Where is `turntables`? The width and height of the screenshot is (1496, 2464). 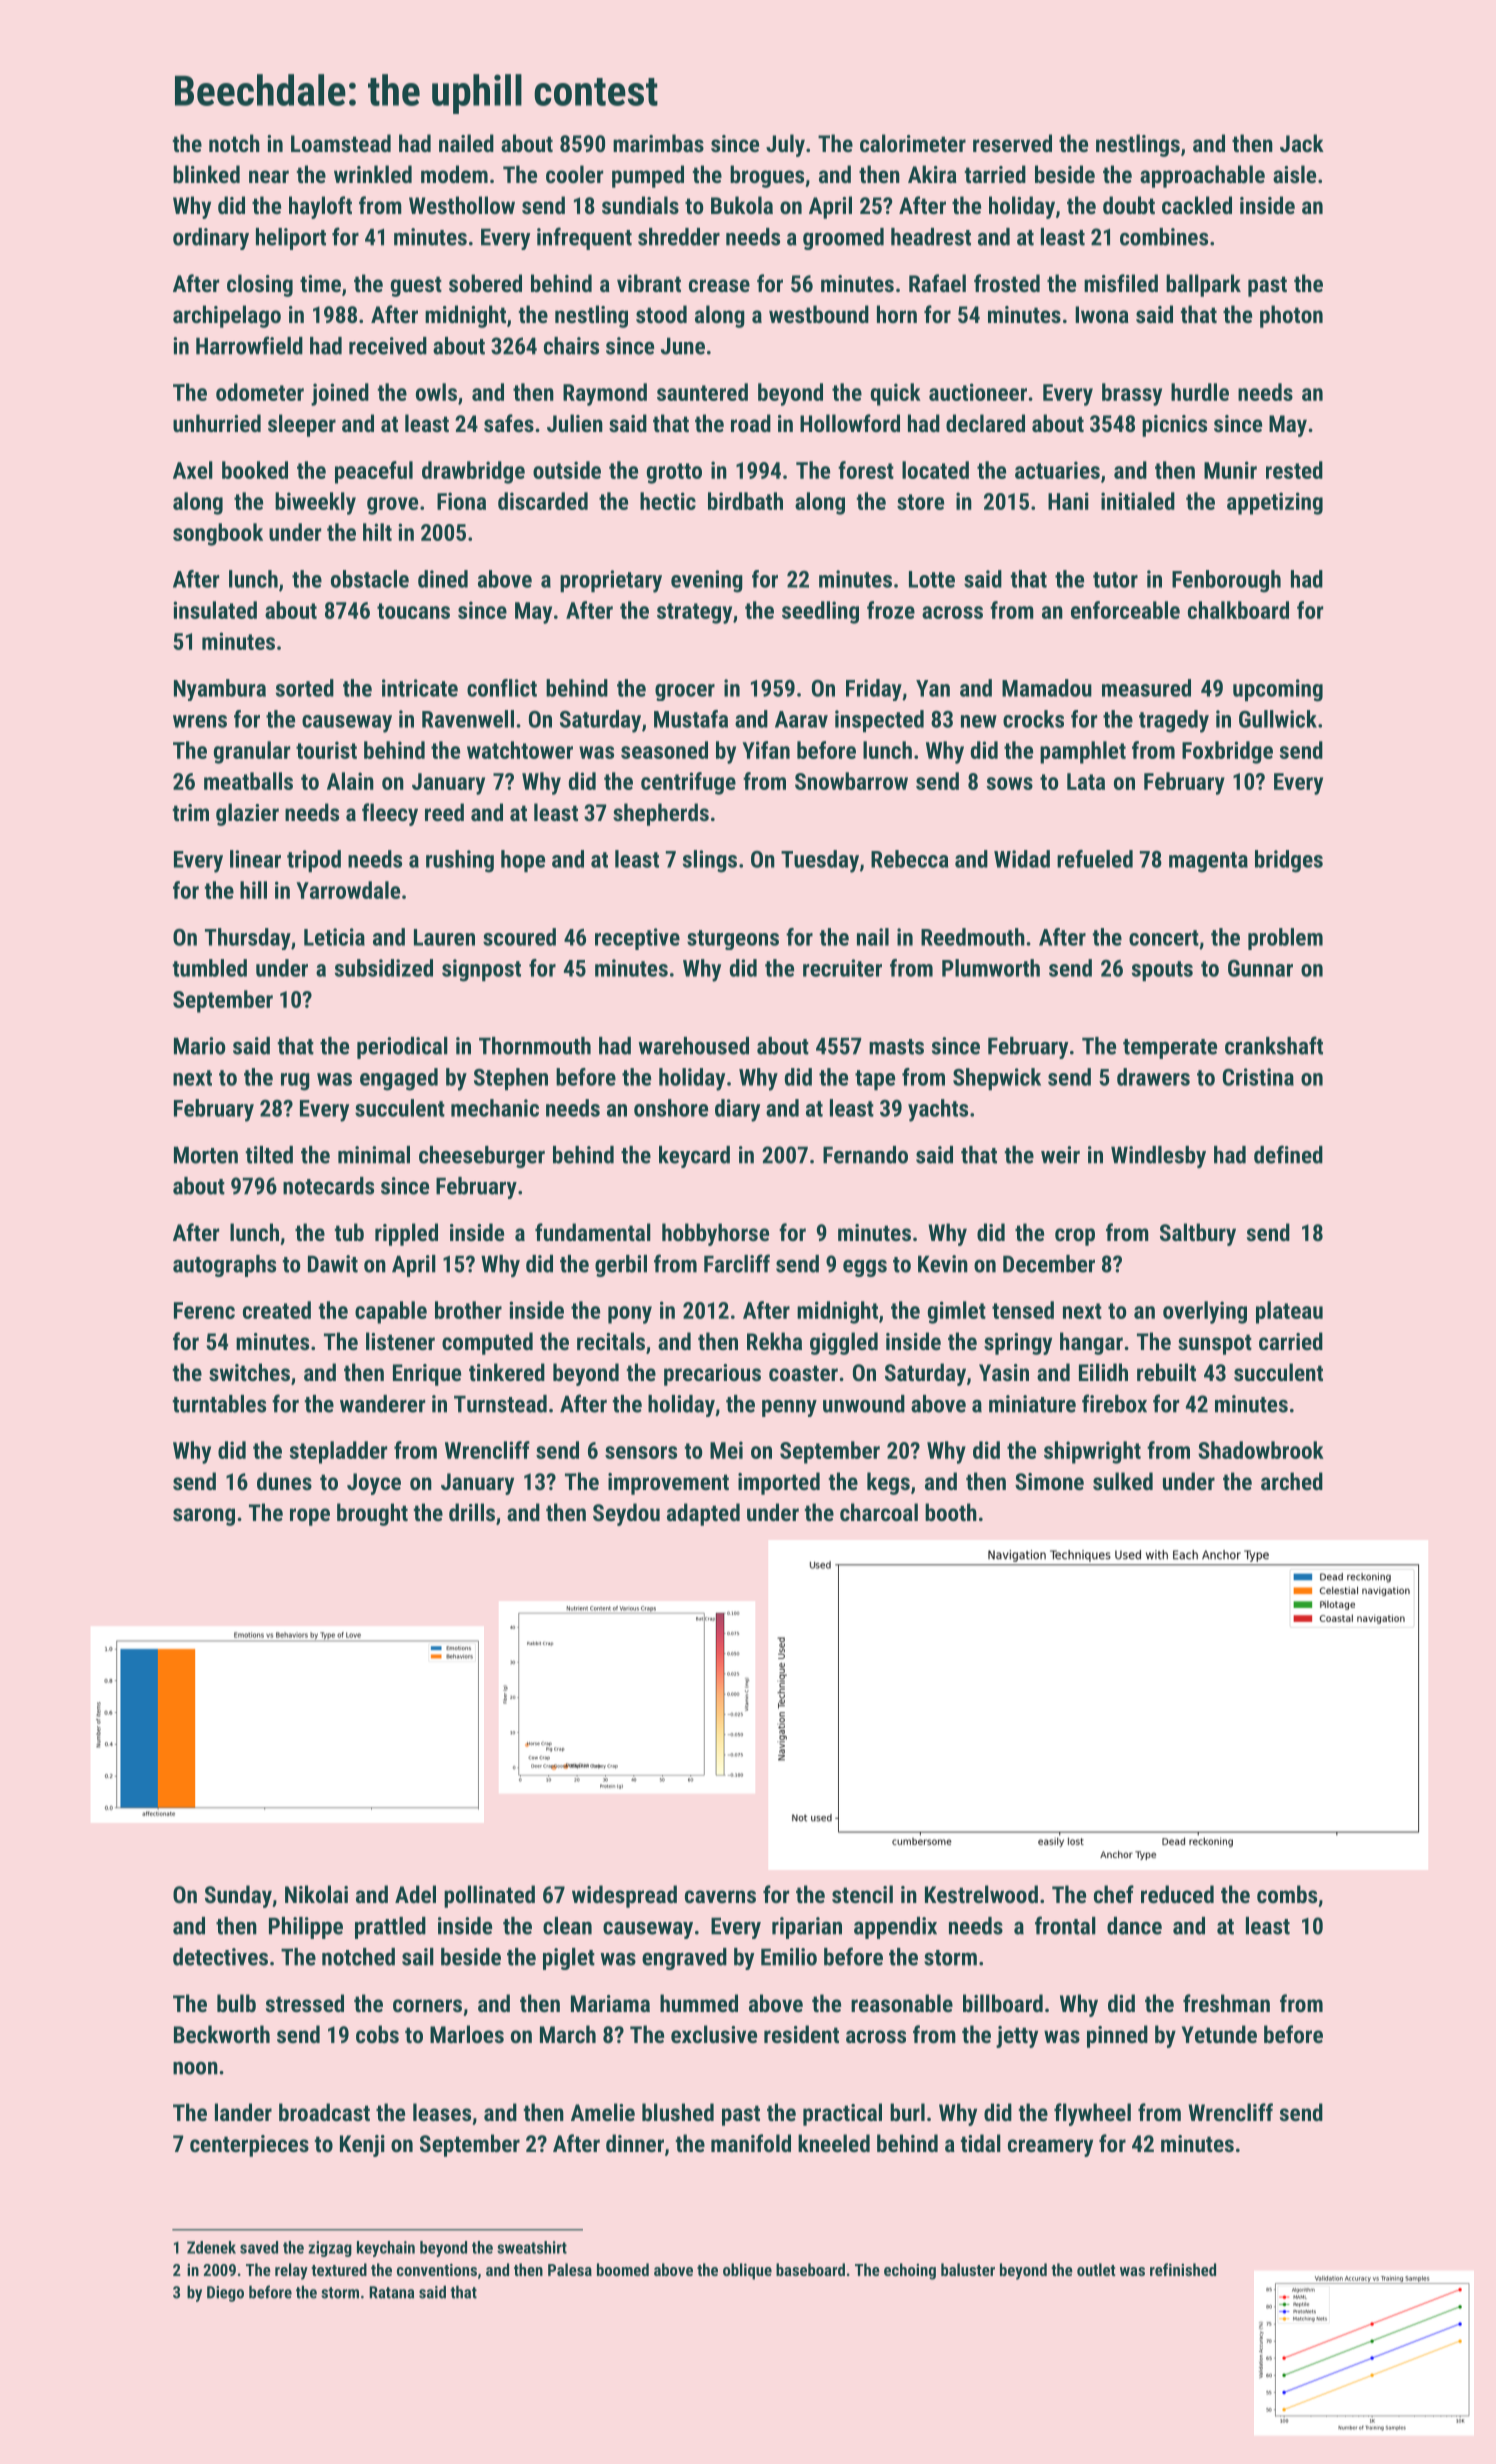 turntables is located at coordinates (219, 1404).
